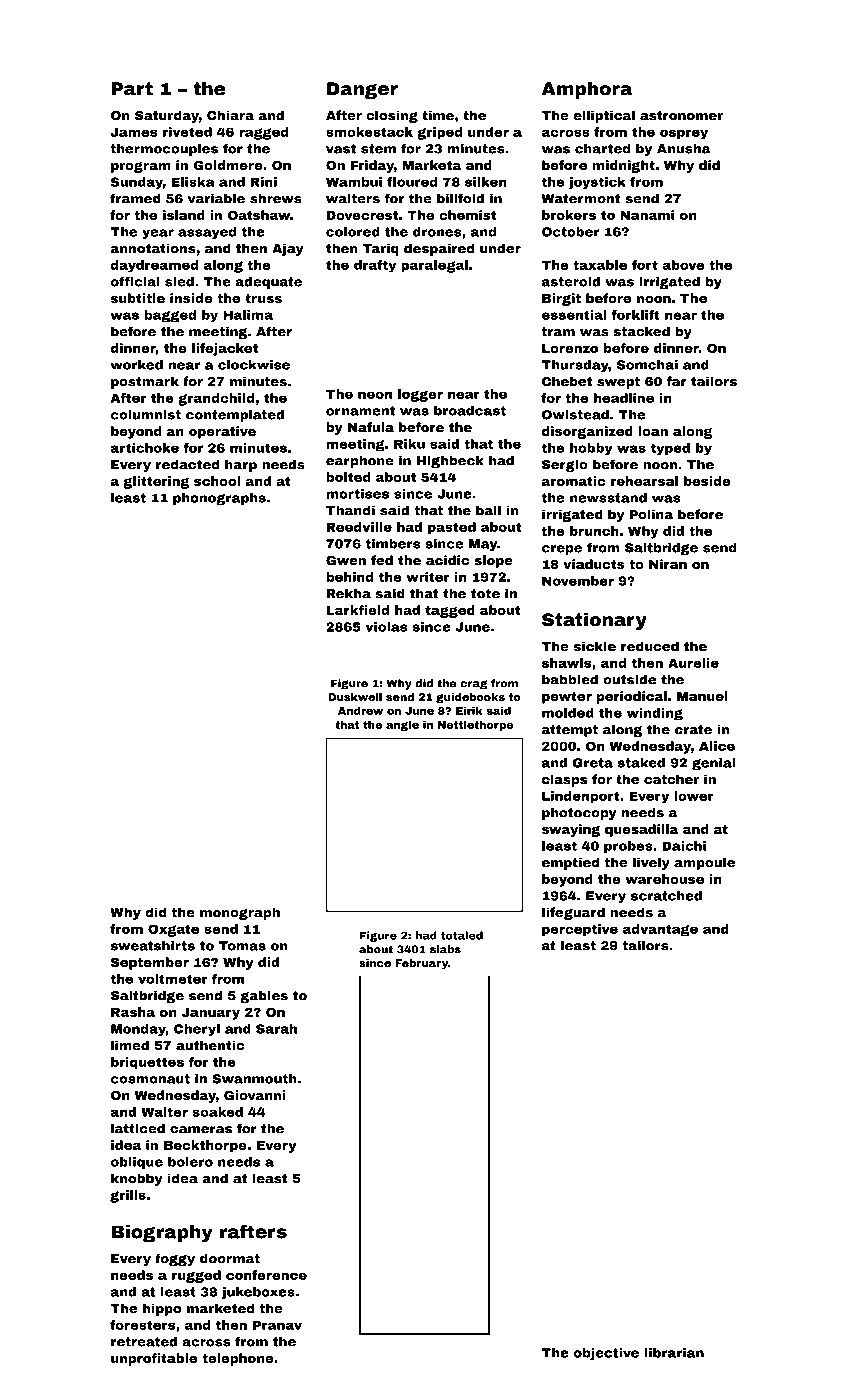  Describe the element at coordinates (133, 1012) in the document. I see `Rasha` at that location.
